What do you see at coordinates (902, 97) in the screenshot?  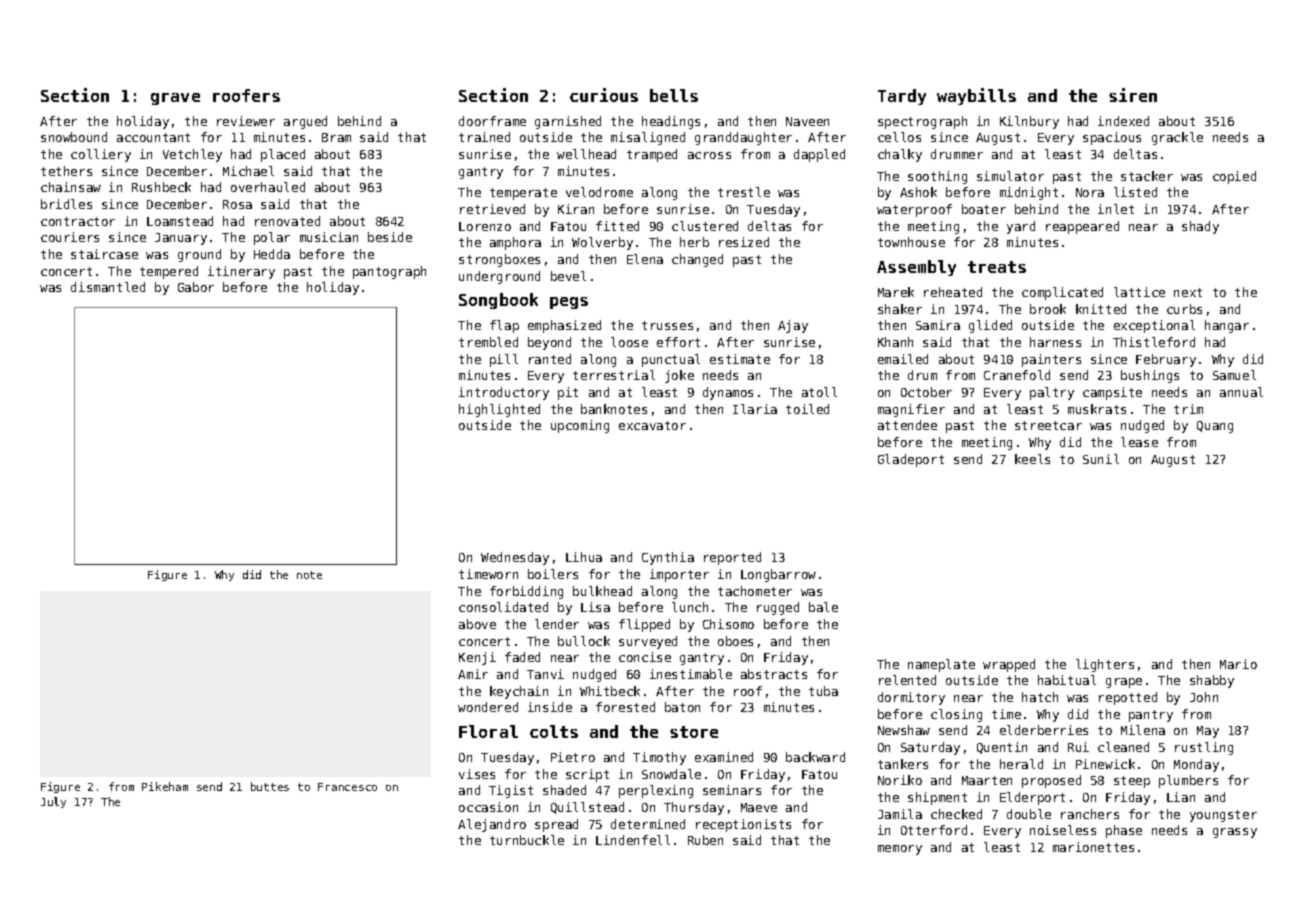 I see `Tardy` at bounding box center [902, 97].
